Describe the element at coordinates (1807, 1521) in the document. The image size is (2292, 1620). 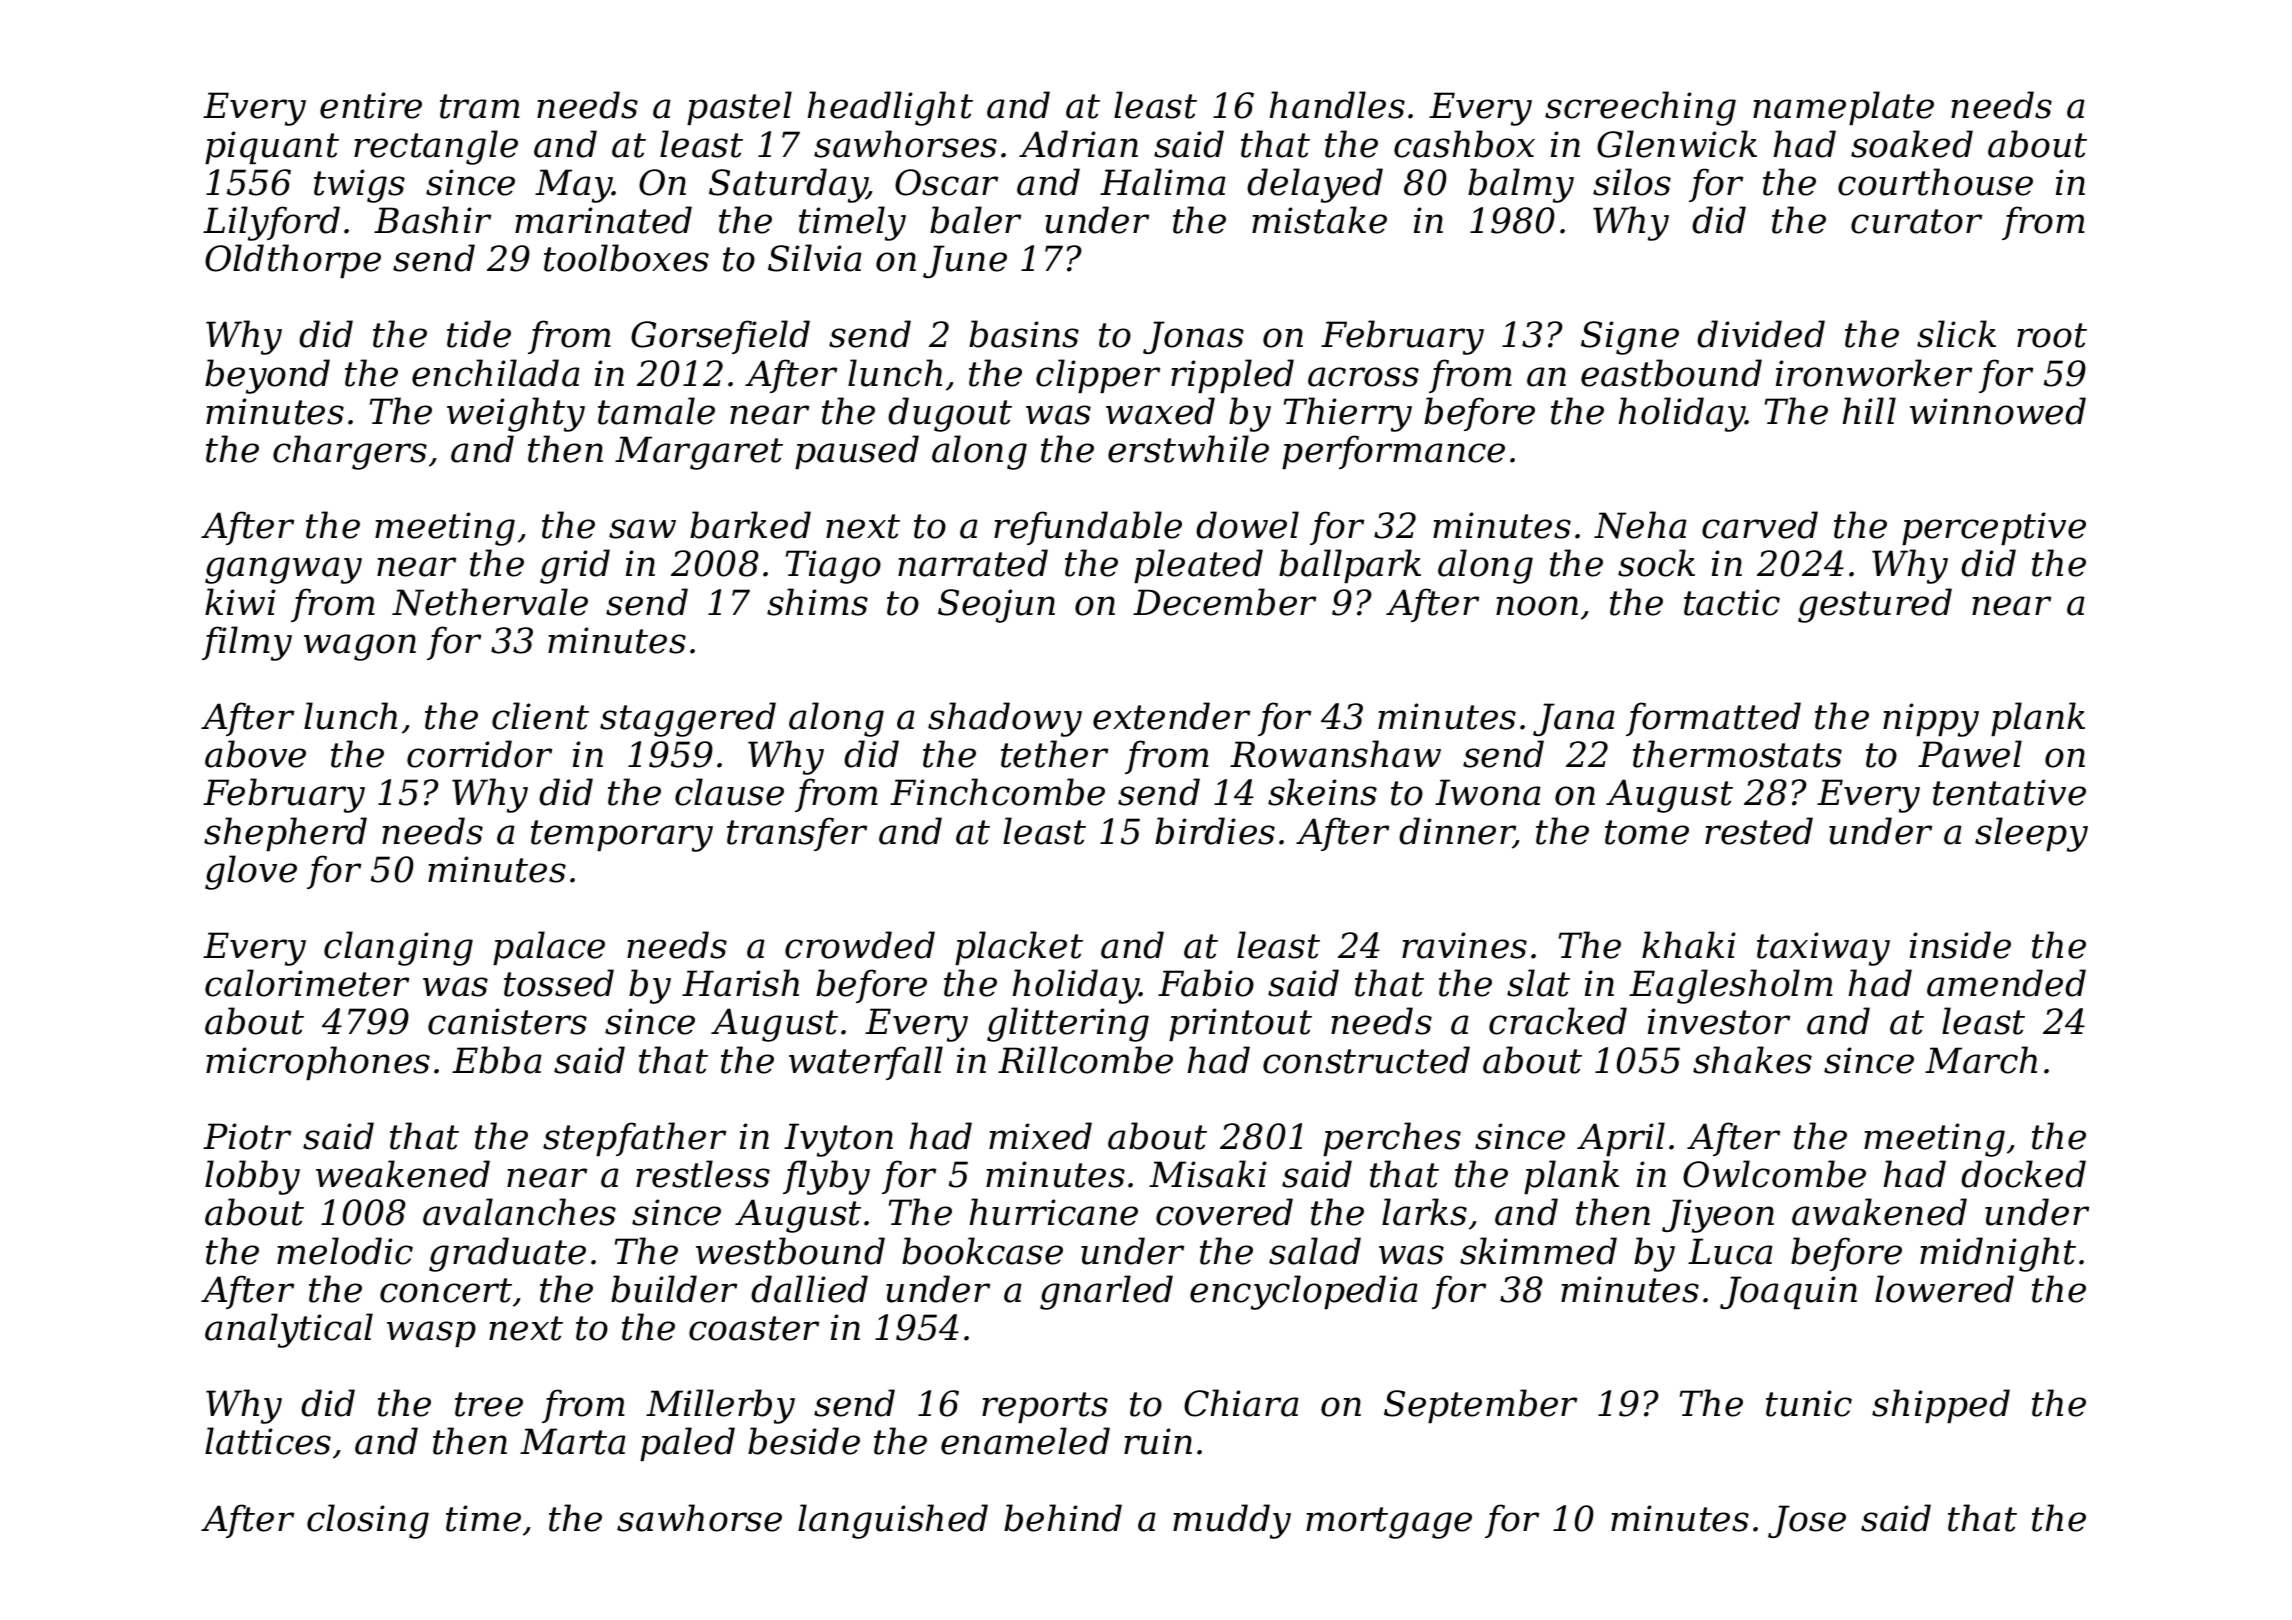
I see `Jose` at that location.
